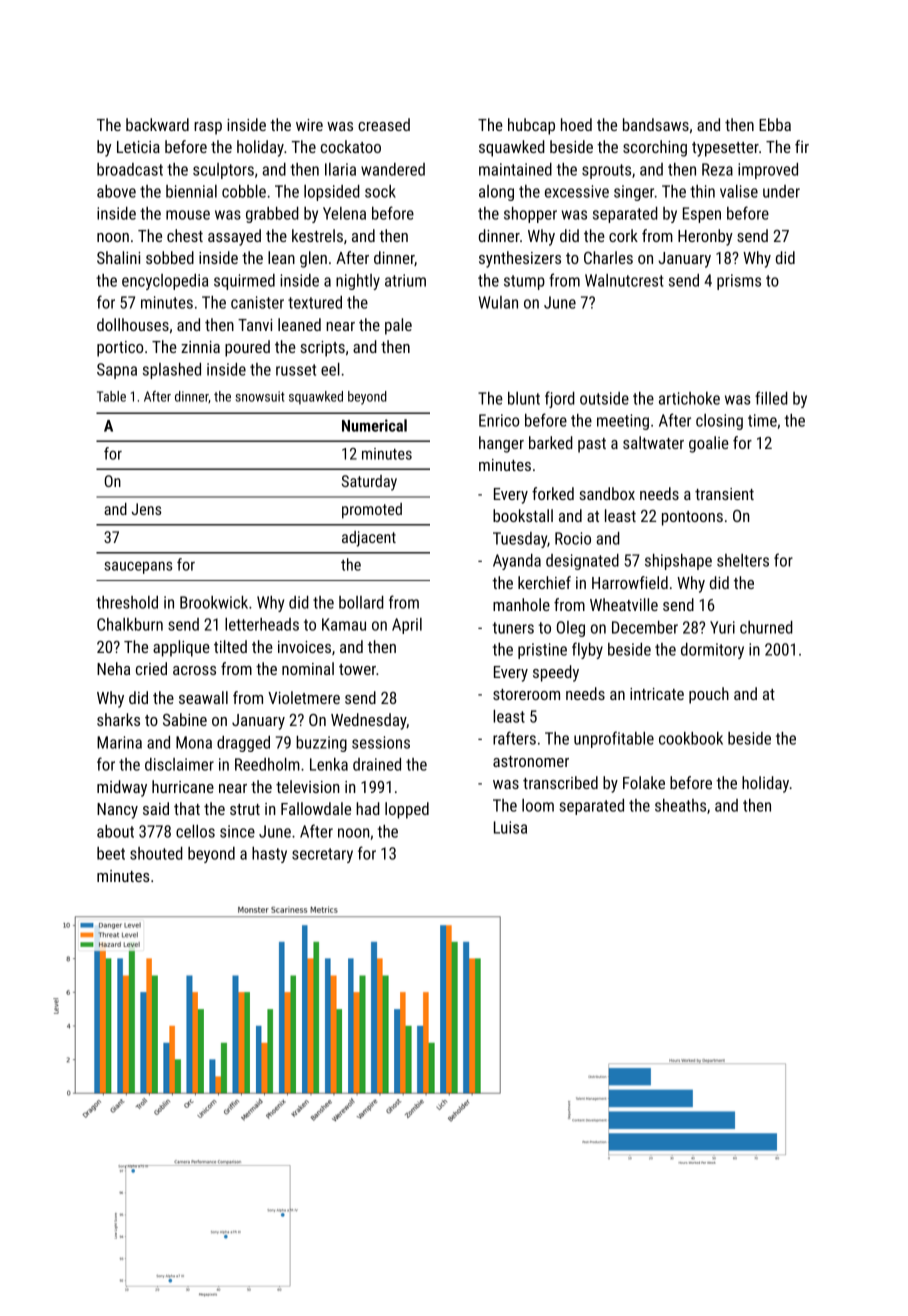 The image size is (908, 1316). Describe the element at coordinates (230, 646) in the page. I see `tilted` at that location.
